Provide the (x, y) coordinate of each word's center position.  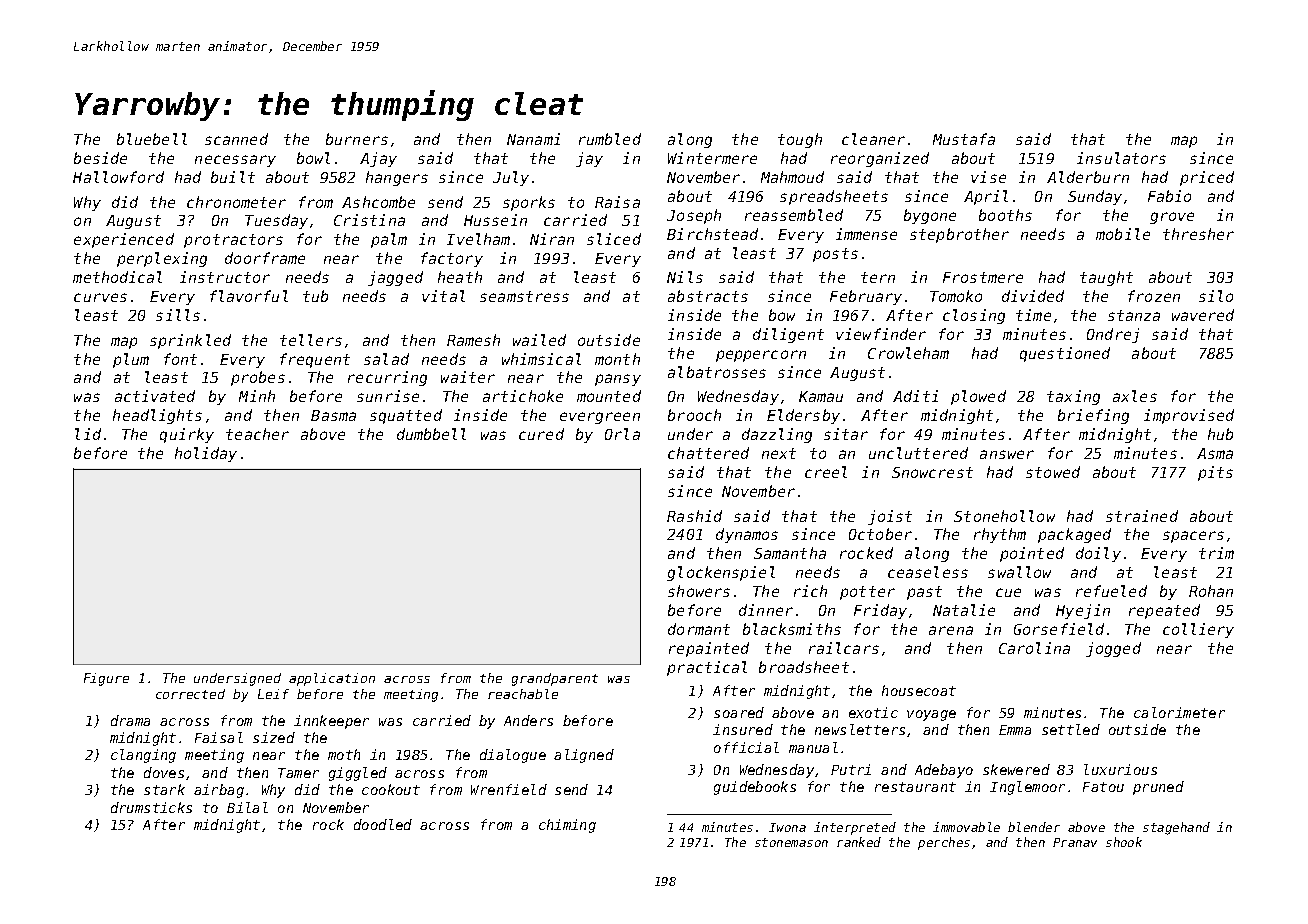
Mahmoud (792, 177)
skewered (1016, 769)
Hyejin (1083, 611)
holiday (206, 454)
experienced (124, 240)
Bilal (247, 807)
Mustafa (964, 139)
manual (813, 747)
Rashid (694, 516)
